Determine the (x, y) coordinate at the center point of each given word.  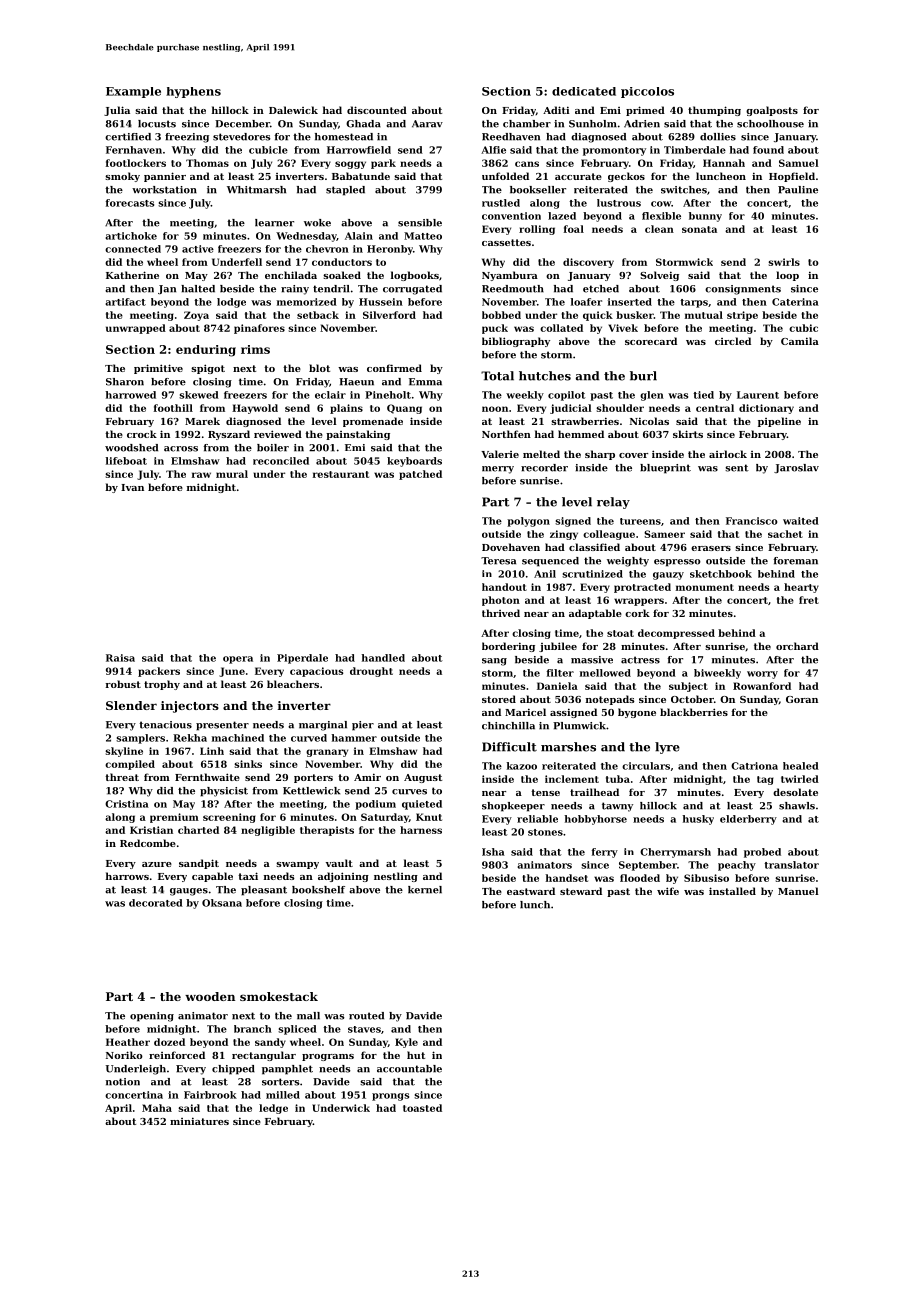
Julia (117, 111)
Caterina (795, 302)
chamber (527, 124)
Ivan (132, 487)
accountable (409, 1069)
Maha (157, 1108)
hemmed (581, 434)
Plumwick (579, 726)
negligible (268, 831)
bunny (705, 217)
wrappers (639, 602)
